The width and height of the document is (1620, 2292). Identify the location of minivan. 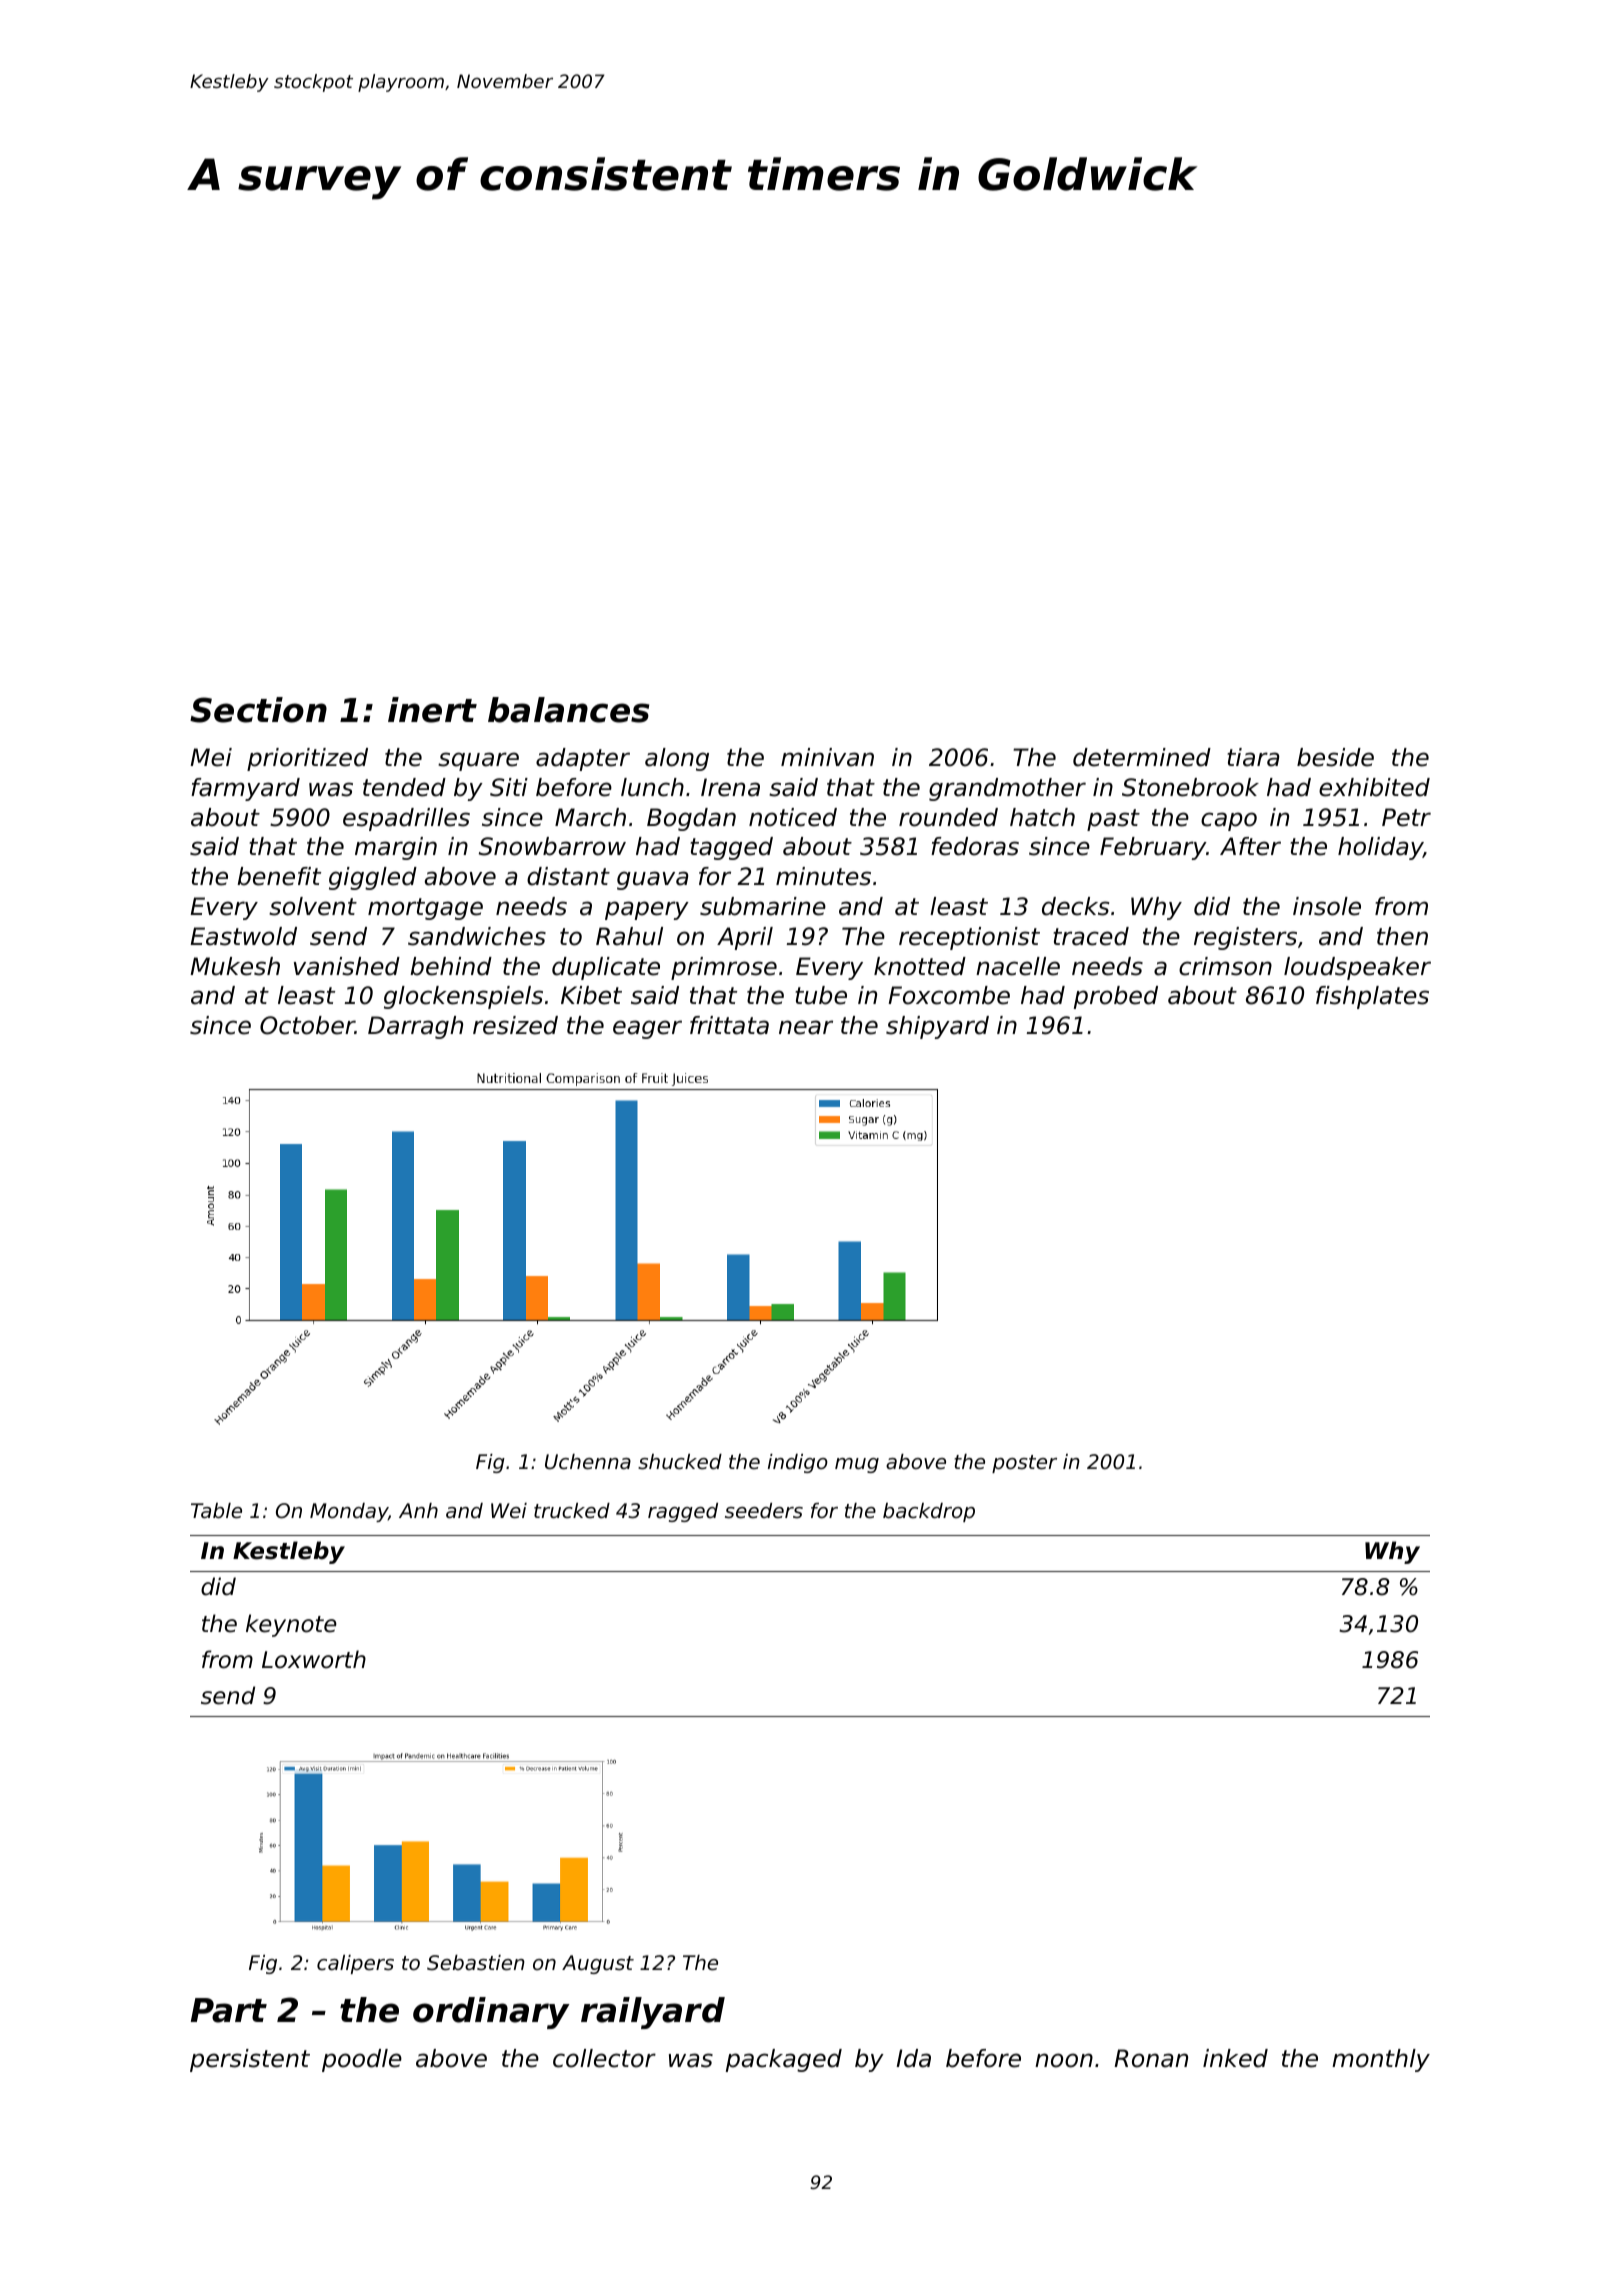
(827, 757).
